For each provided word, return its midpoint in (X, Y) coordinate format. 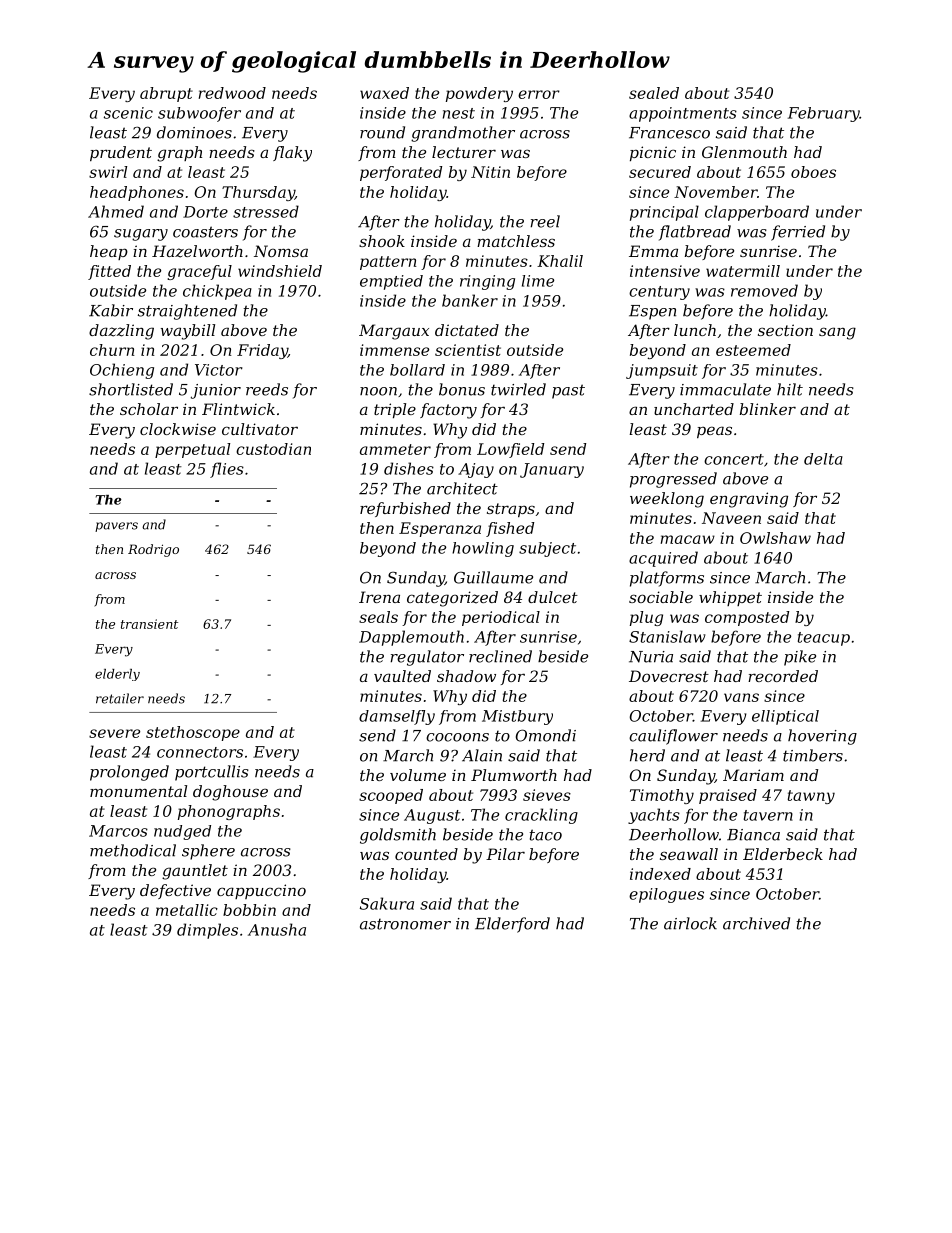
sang (837, 333)
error (539, 94)
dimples (207, 931)
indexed (660, 874)
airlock (690, 923)
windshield (280, 271)
